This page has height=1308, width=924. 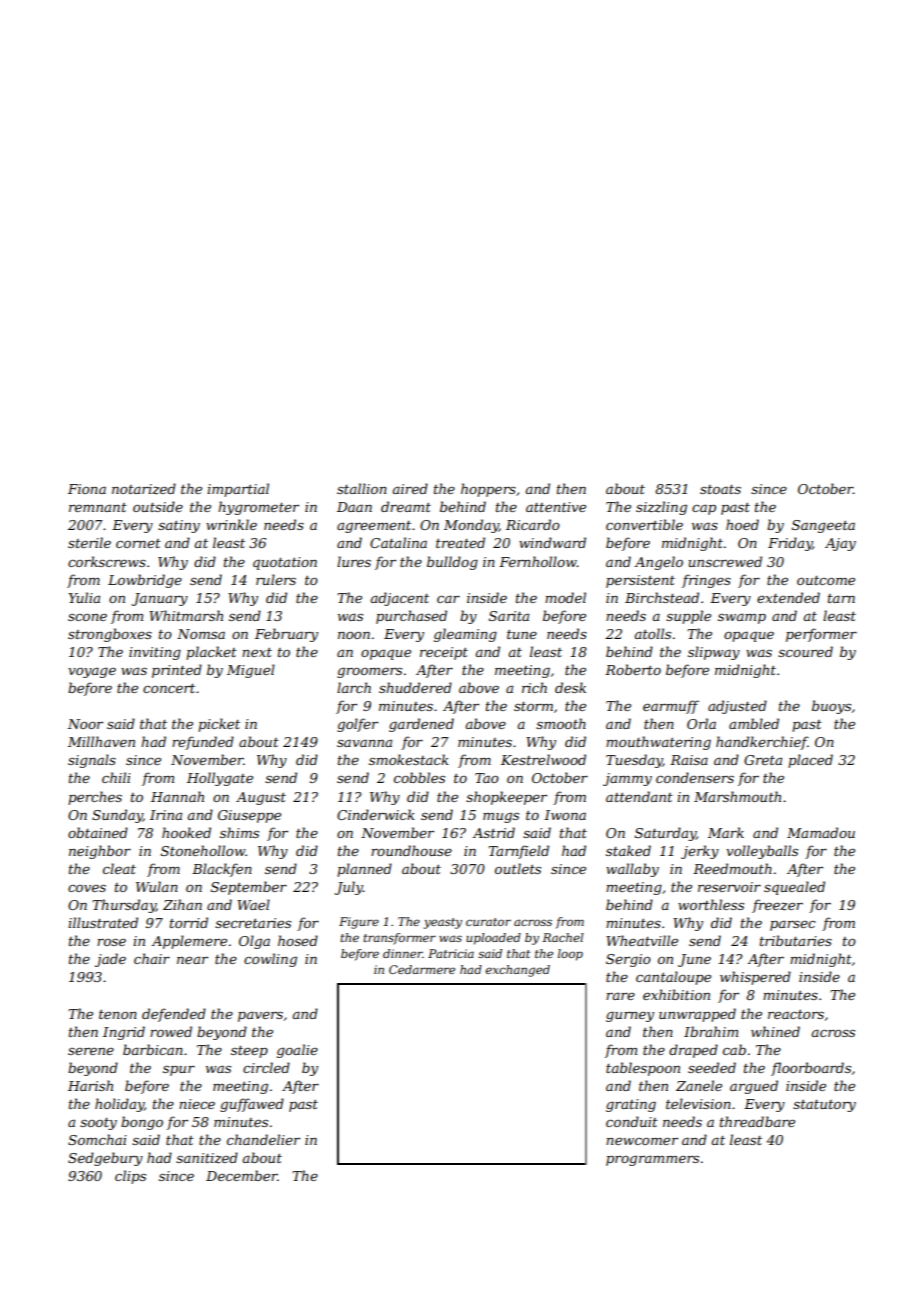 I want to click on squealed, so click(x=794, y=888).
